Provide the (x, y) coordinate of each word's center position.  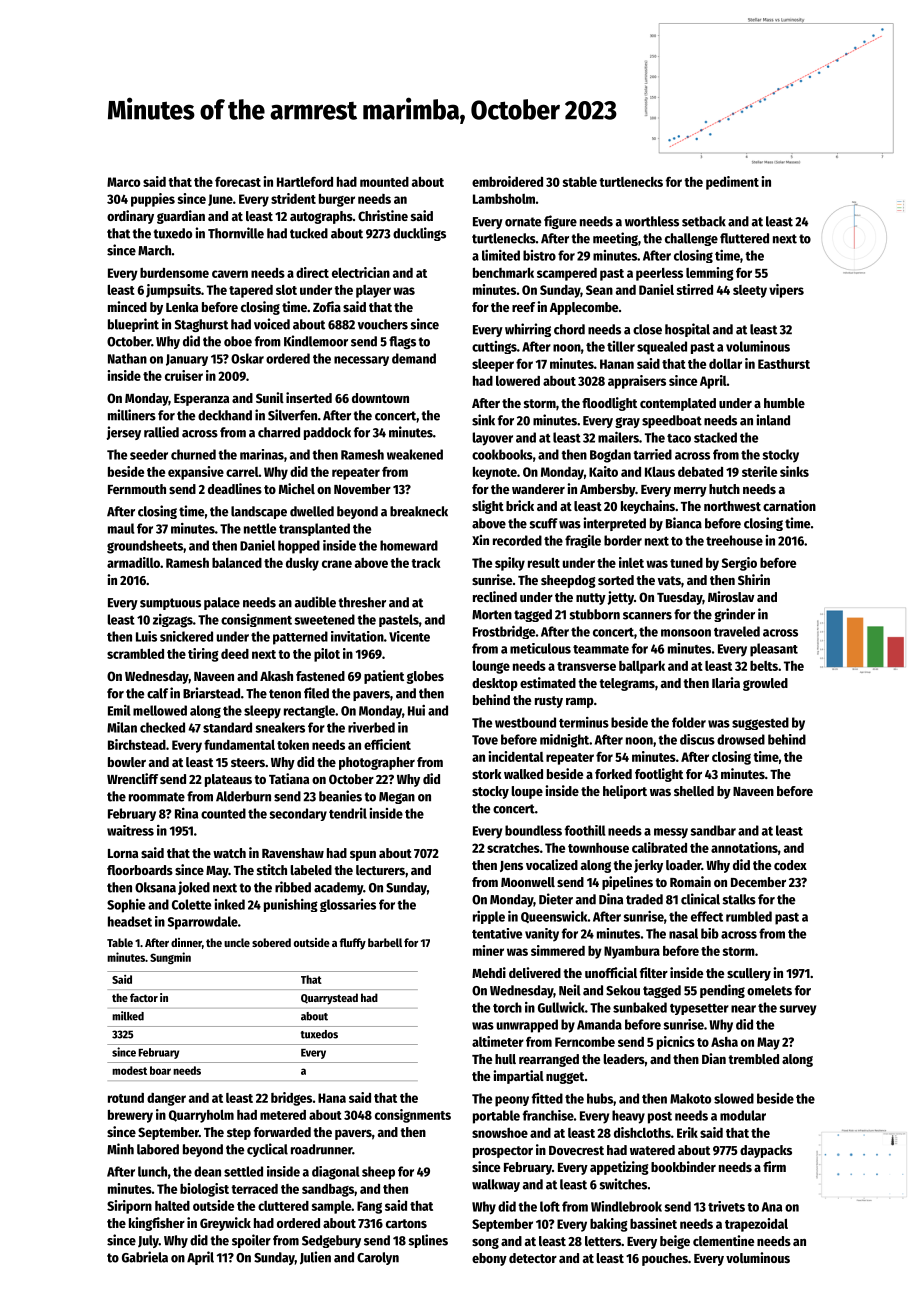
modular (743, 1115)
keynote (495, 473)
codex (790, 865)
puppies (153, 200)
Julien (315, 1258)
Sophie (126, 906)
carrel (242, 472)
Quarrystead (329, 999)
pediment (732, 183)
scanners (647, 616)
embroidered (507, 181)
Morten (492, 615)
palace (222, 603)
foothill (585, 830)
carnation (789, 505)
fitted (547, 1098)
